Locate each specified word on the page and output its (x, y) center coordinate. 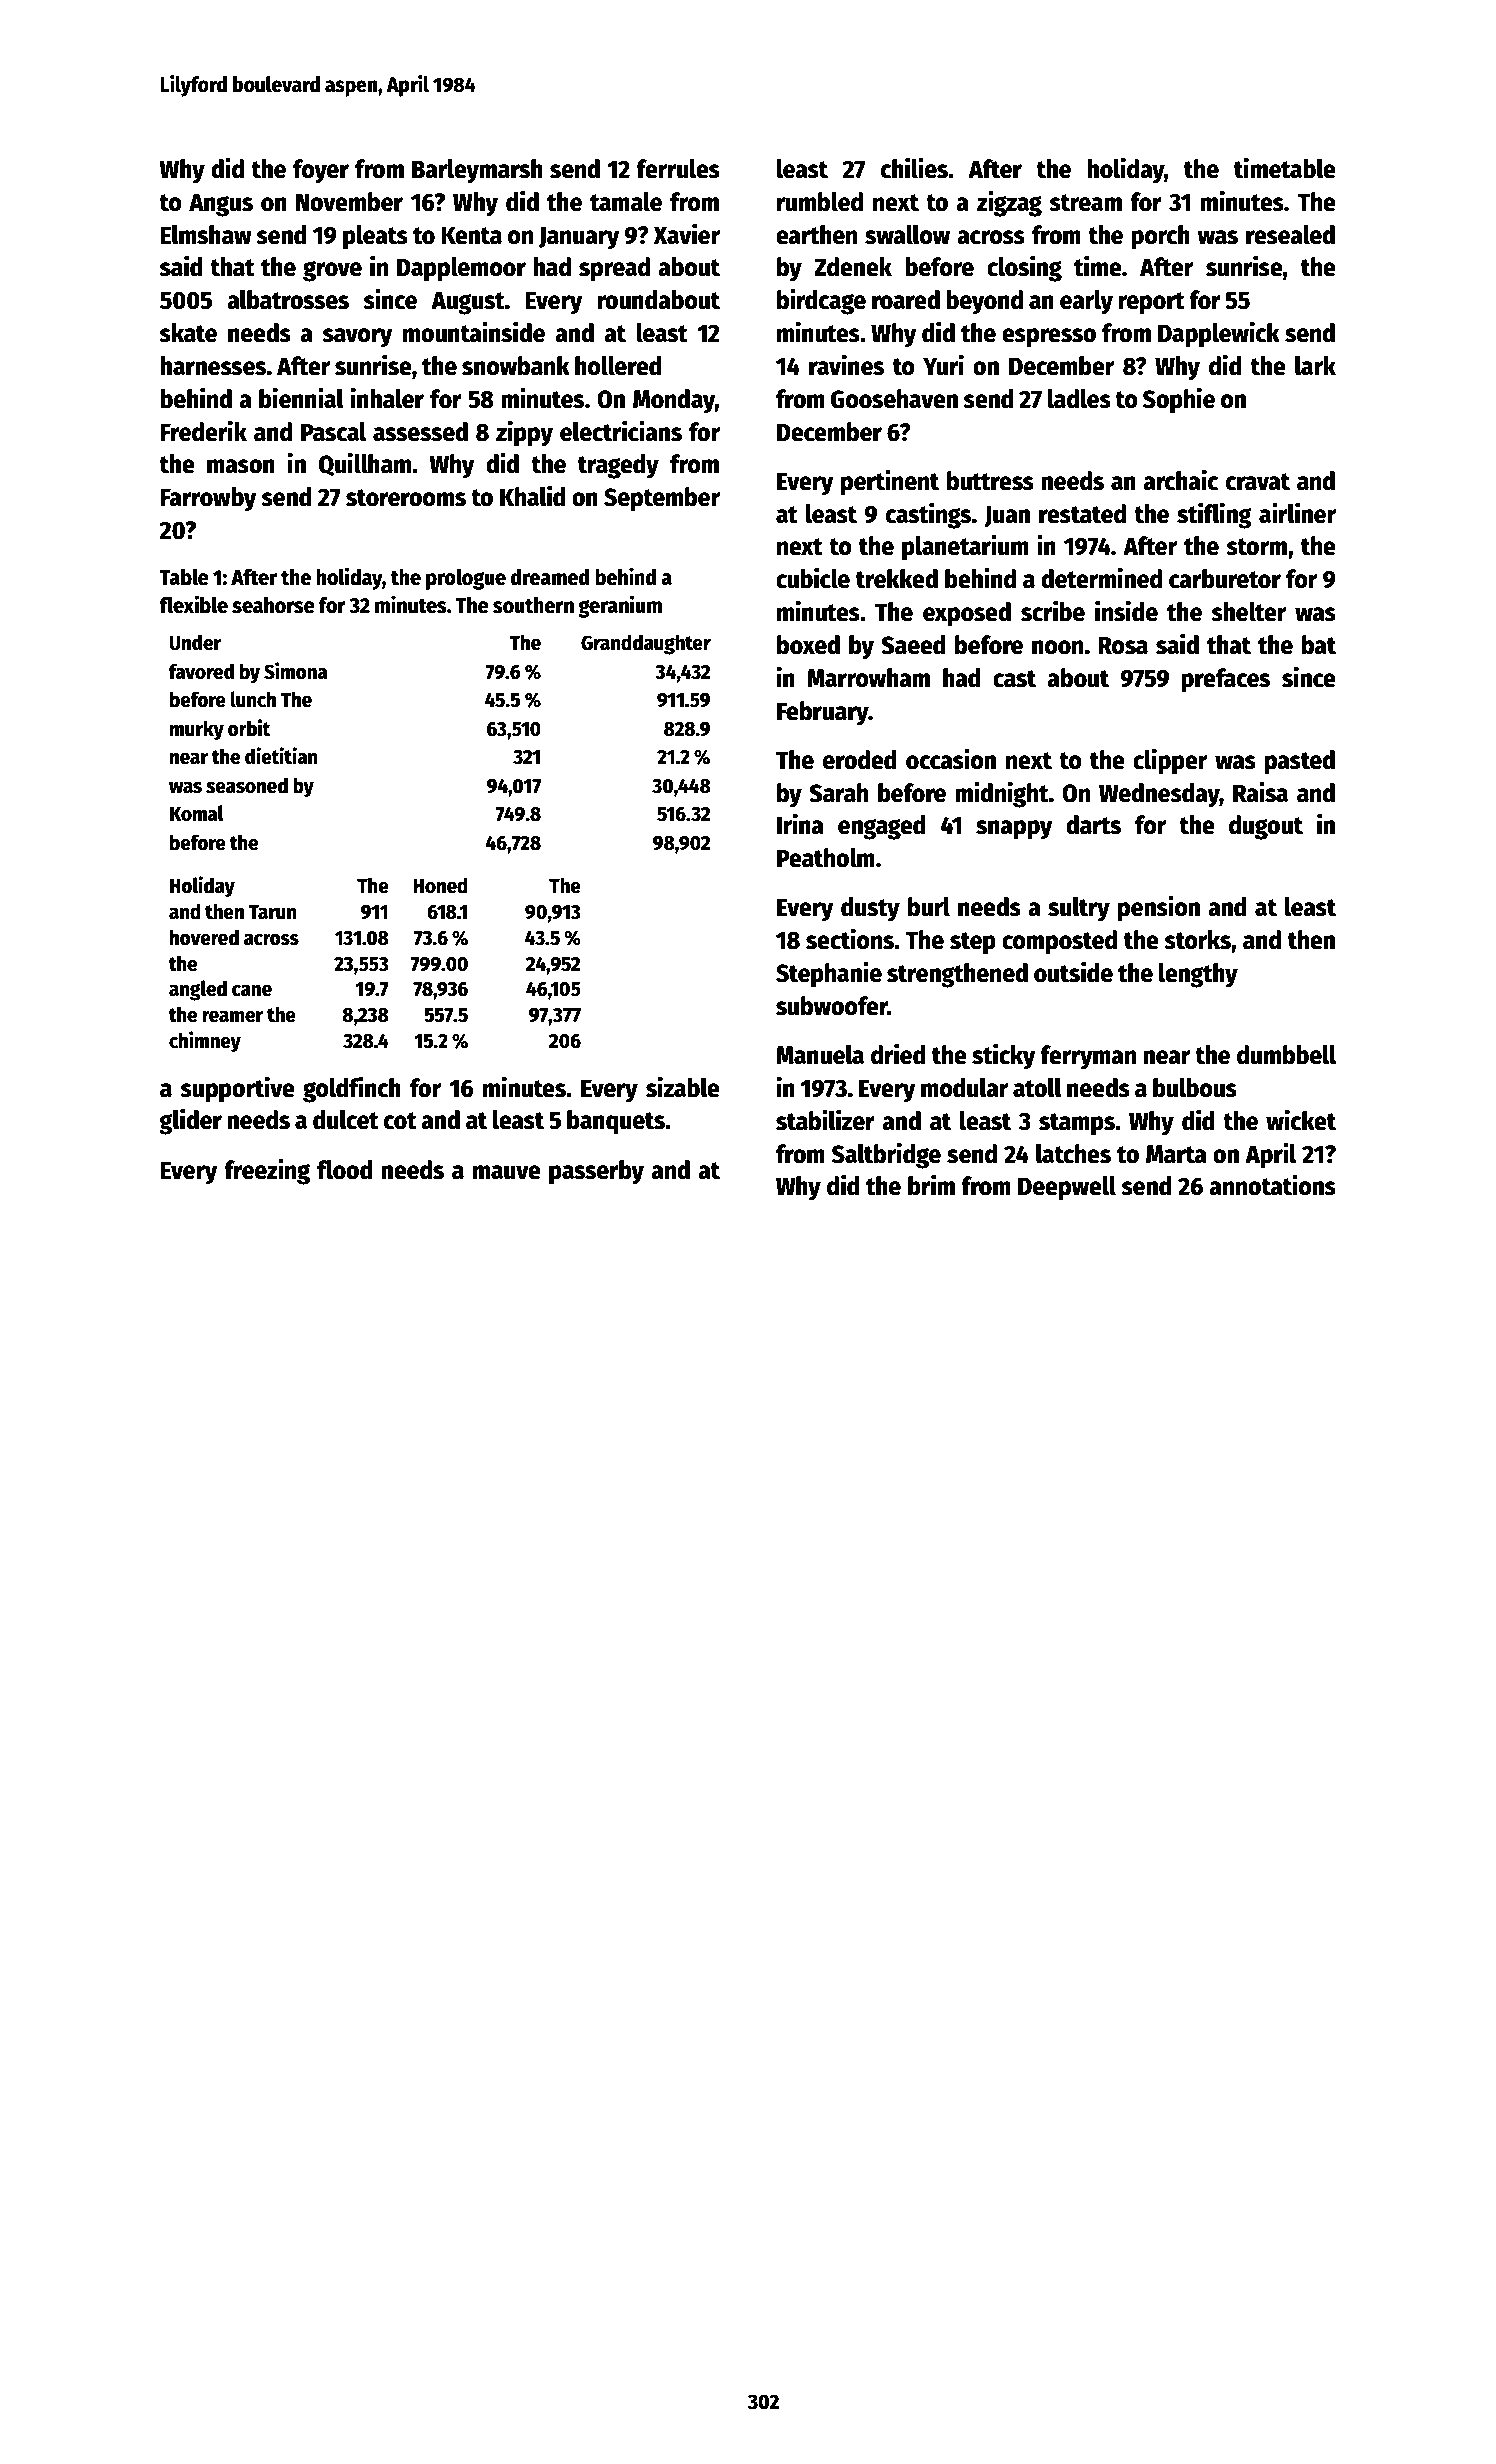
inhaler (387, 398)
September (662, 499)
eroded (860, 760)
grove (332, 271)
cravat (1258, 482)
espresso (1049, 338)
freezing (267, 1171)
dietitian (281, 756)
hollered (618, 366)
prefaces (1225, 680)
